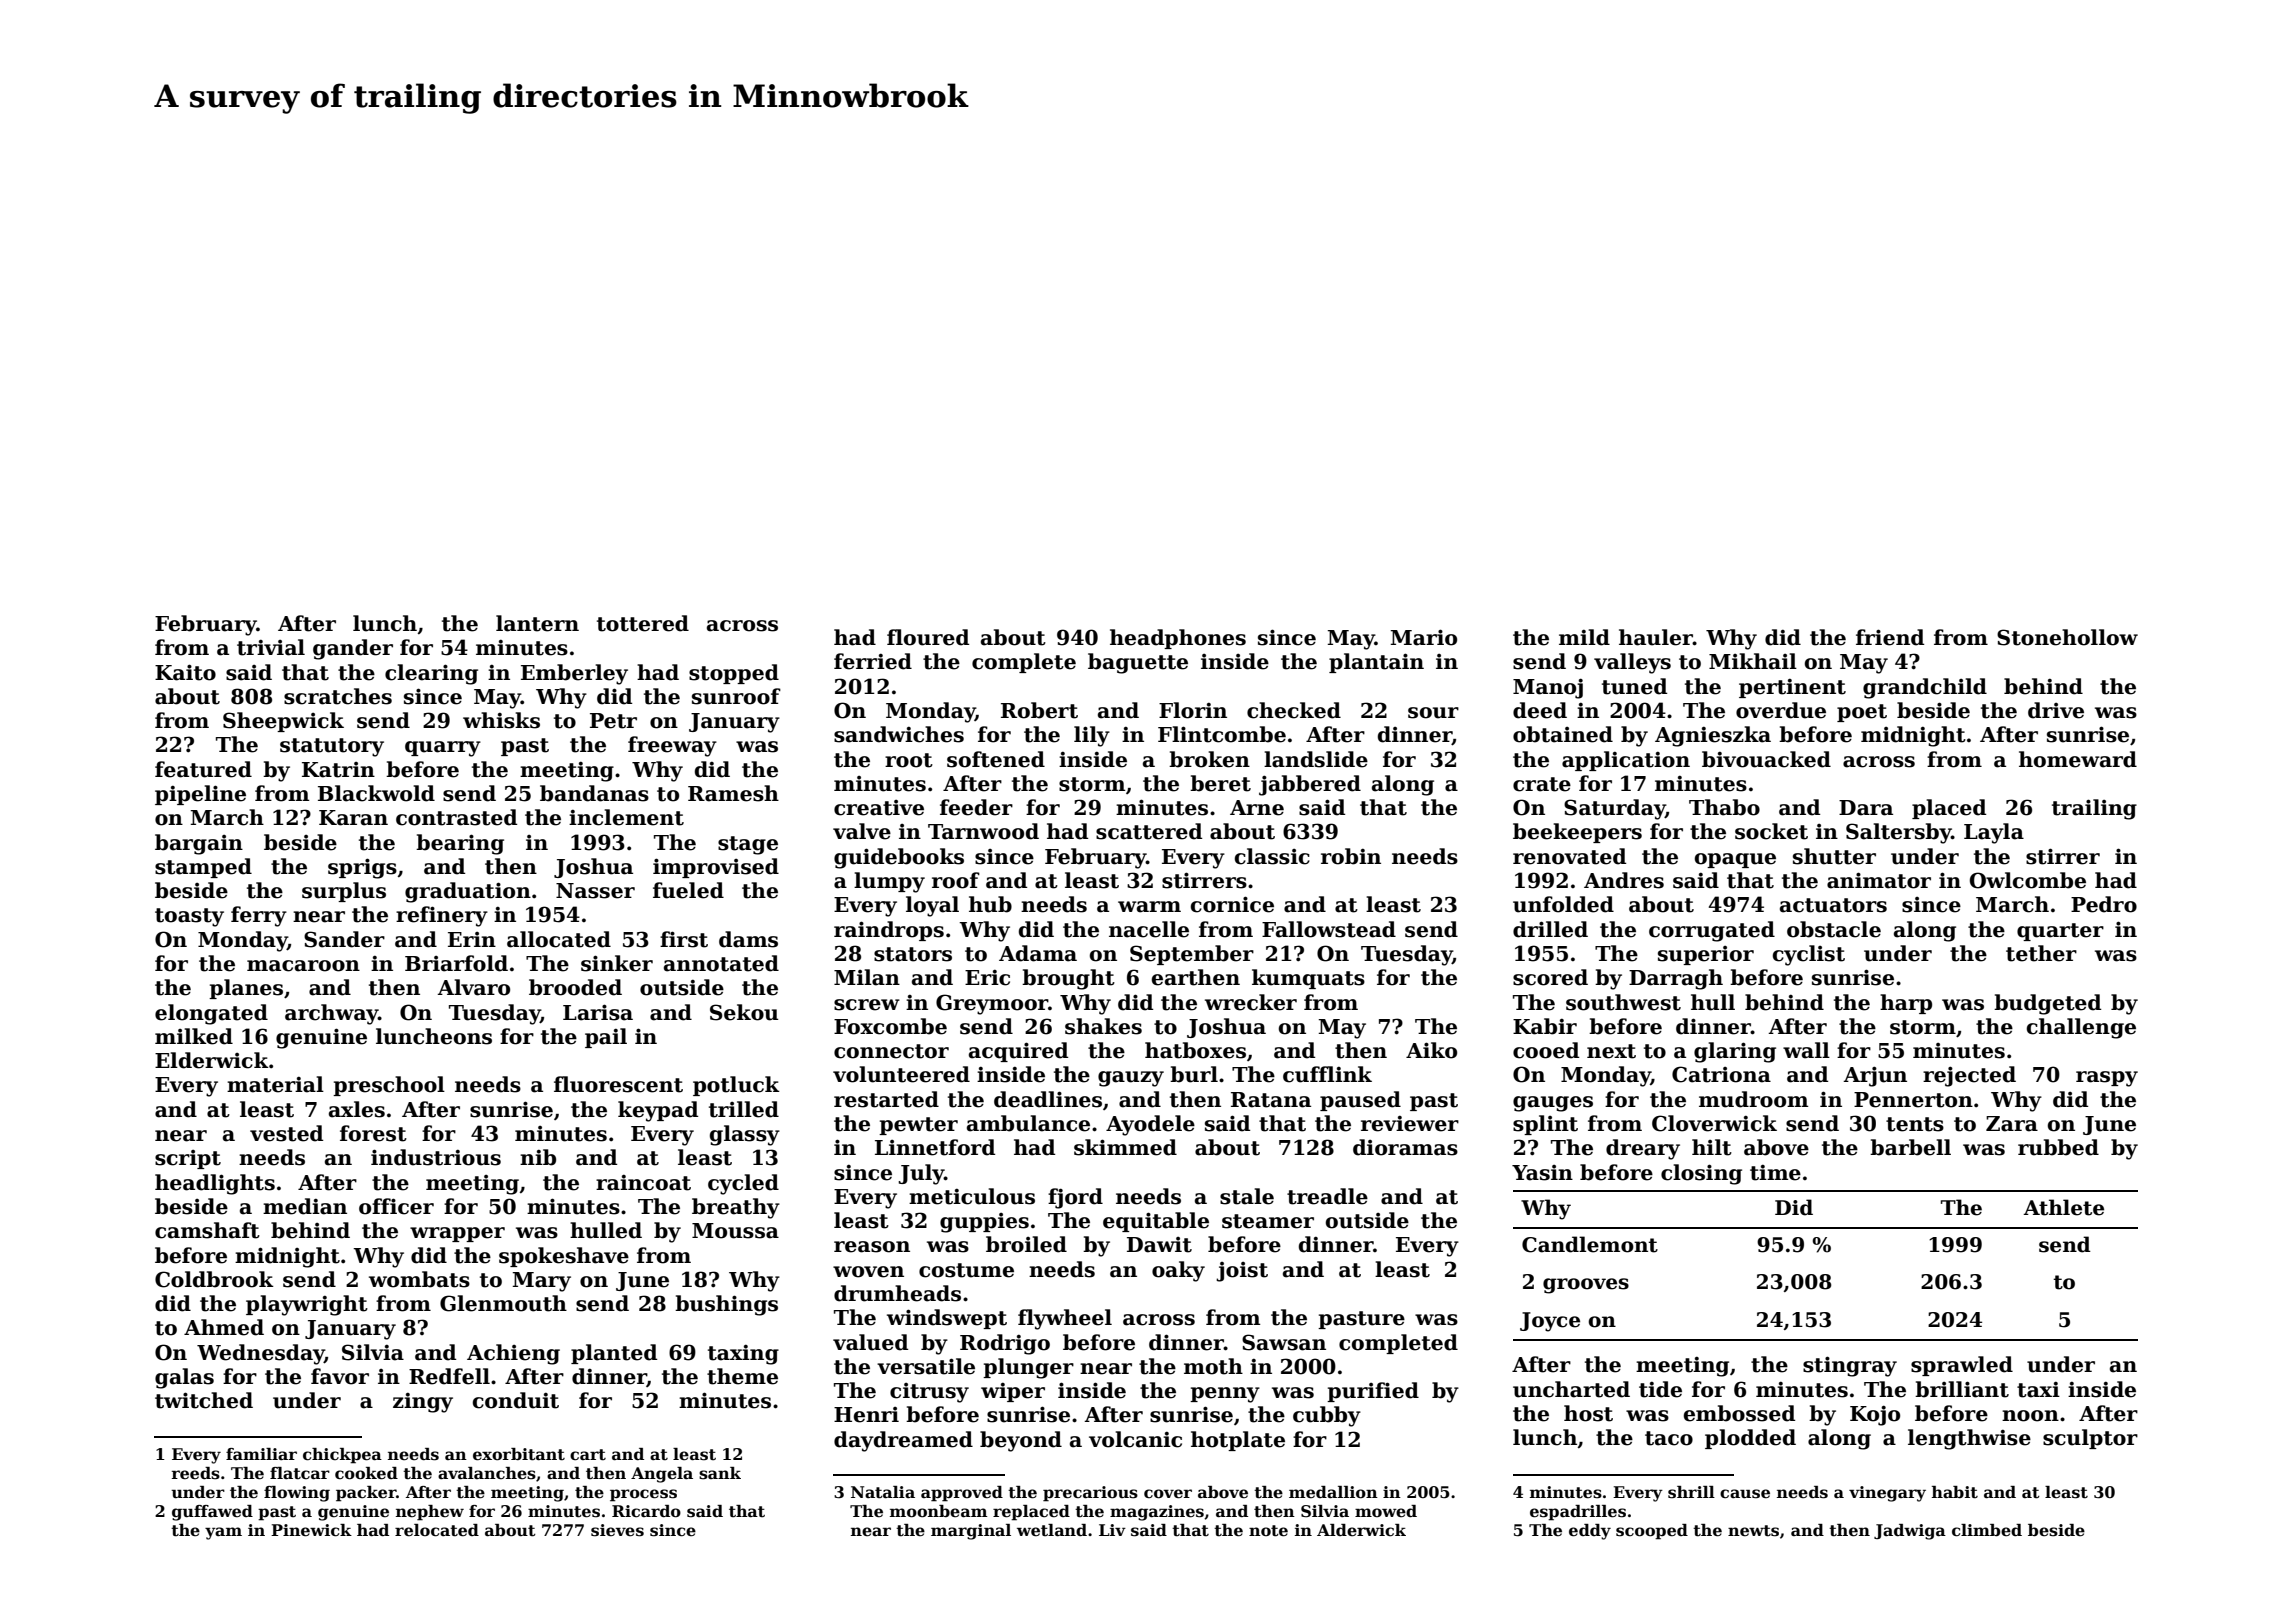  What do you see at coordinates (261, 1454) in the document?
I see `familiar` at bounding box center [261, 1454].
